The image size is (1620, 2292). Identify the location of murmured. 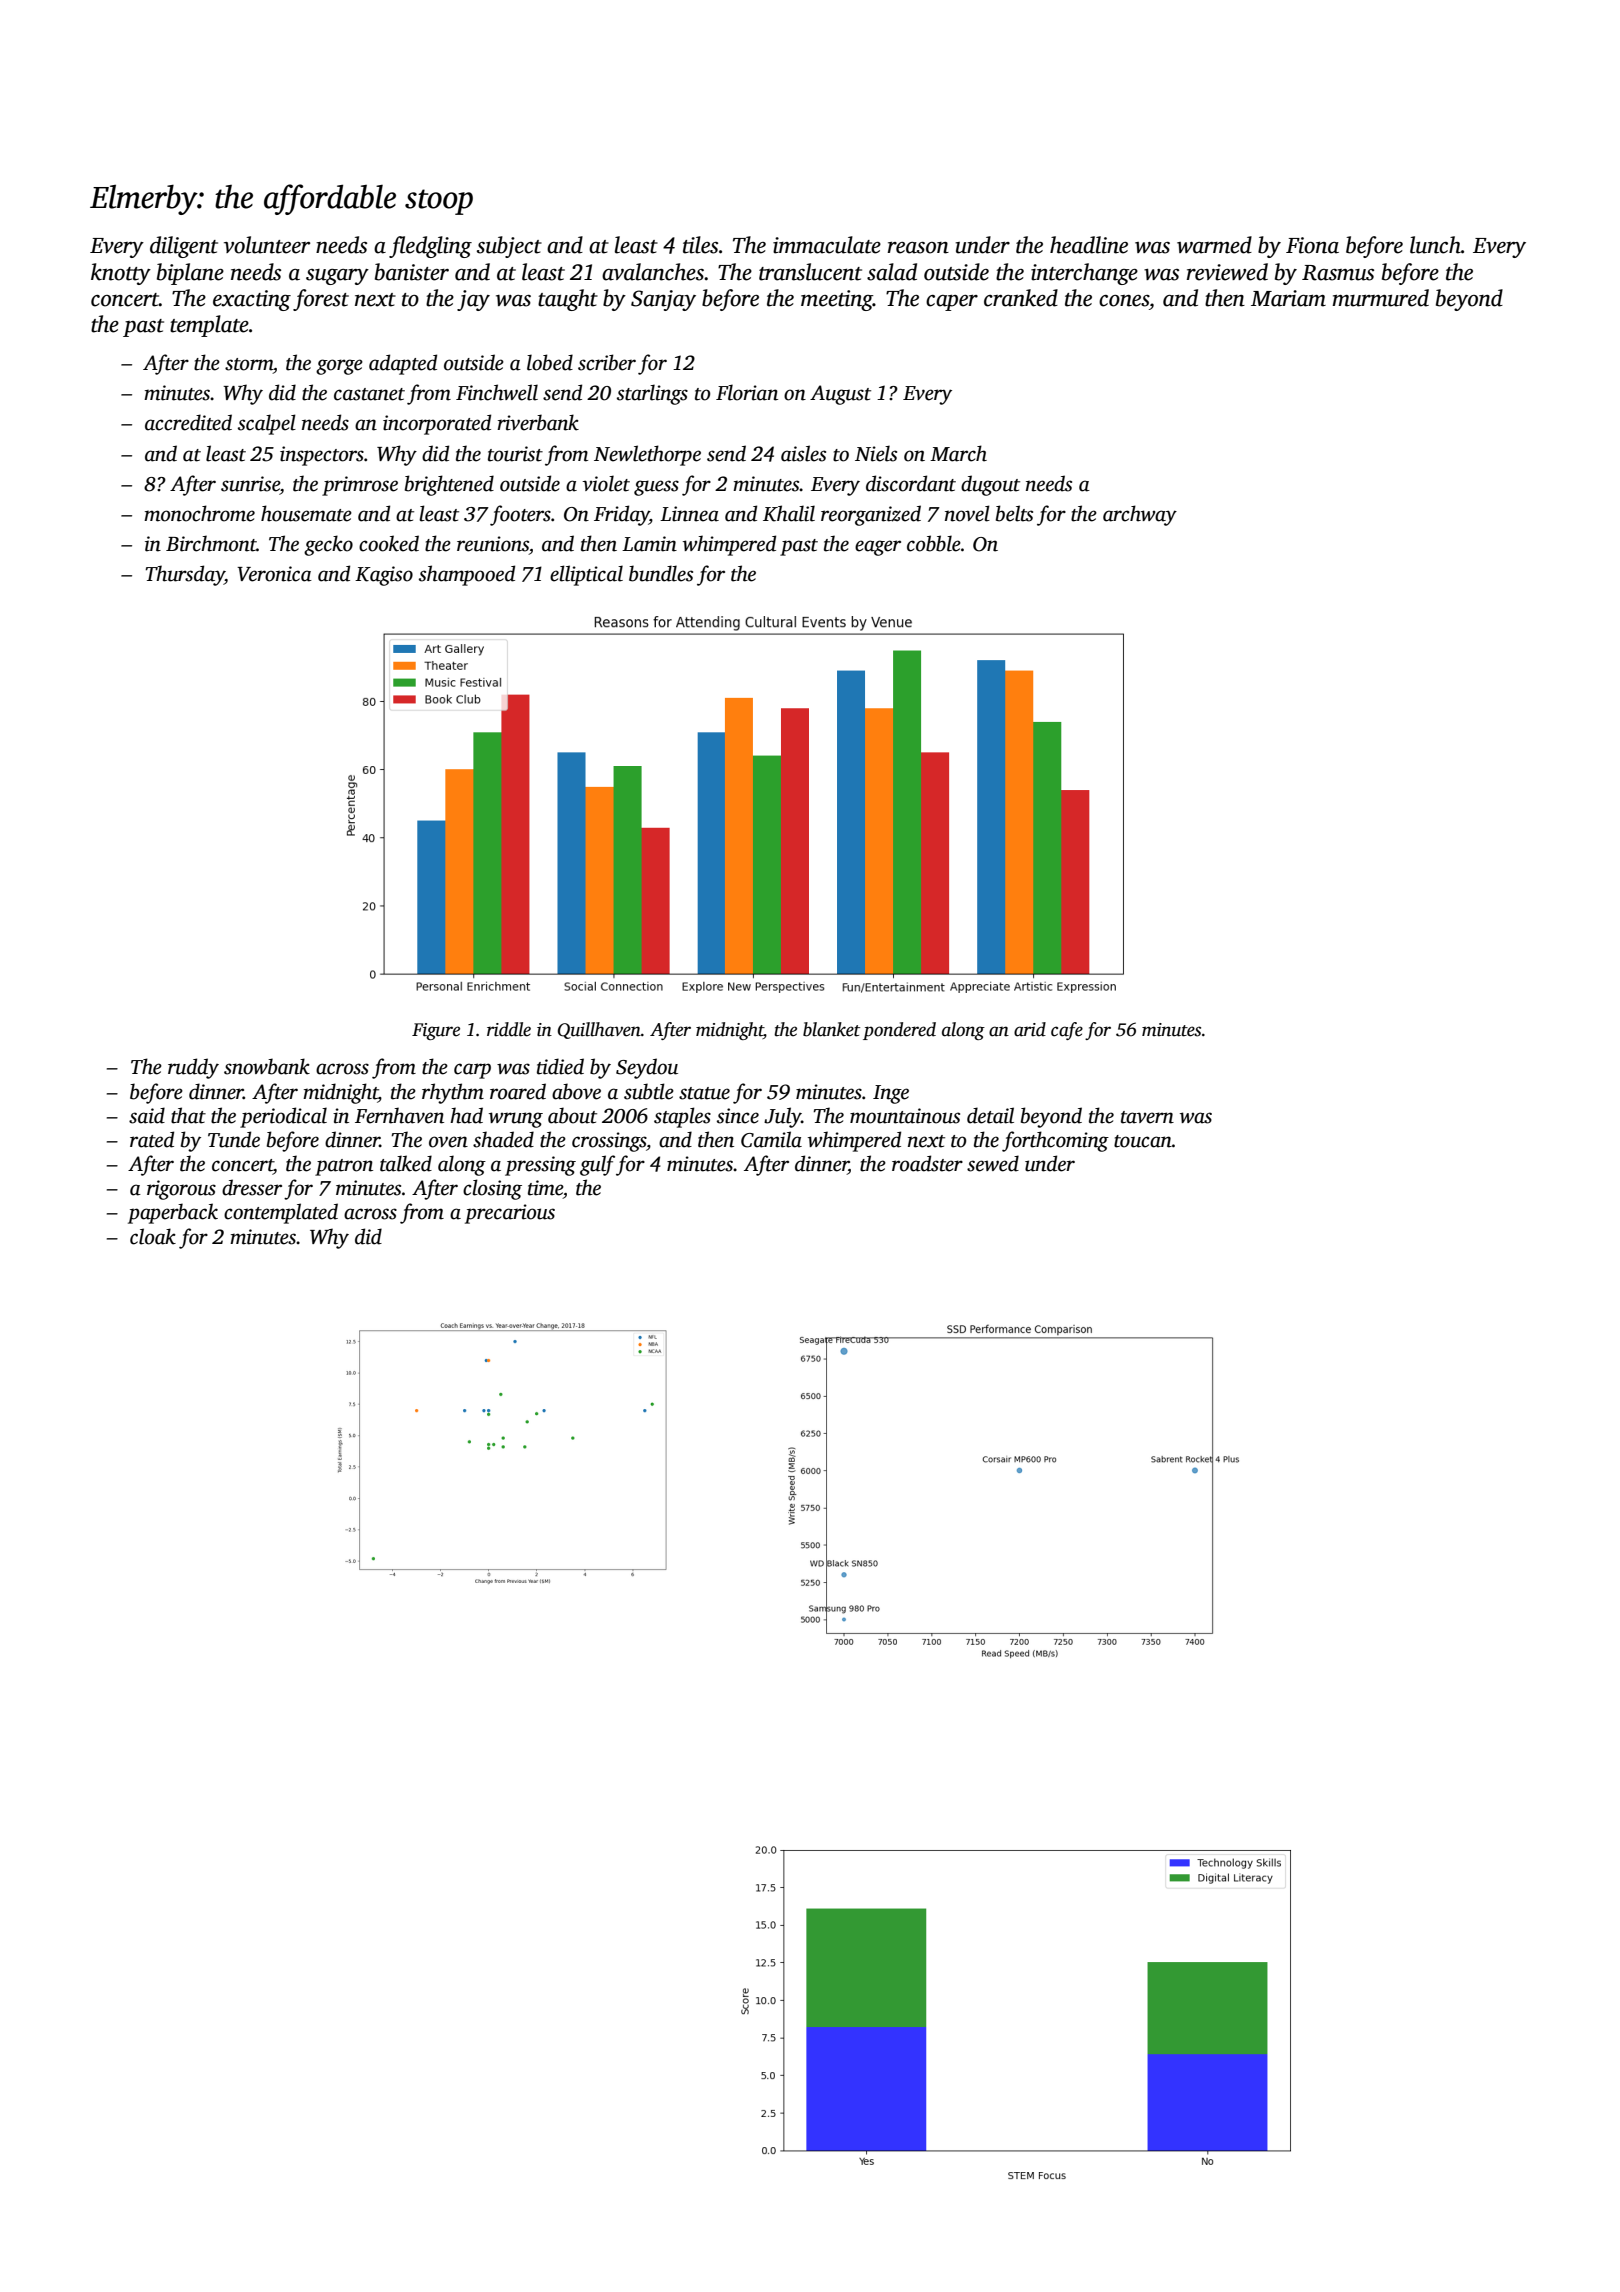
(1380, 298).
